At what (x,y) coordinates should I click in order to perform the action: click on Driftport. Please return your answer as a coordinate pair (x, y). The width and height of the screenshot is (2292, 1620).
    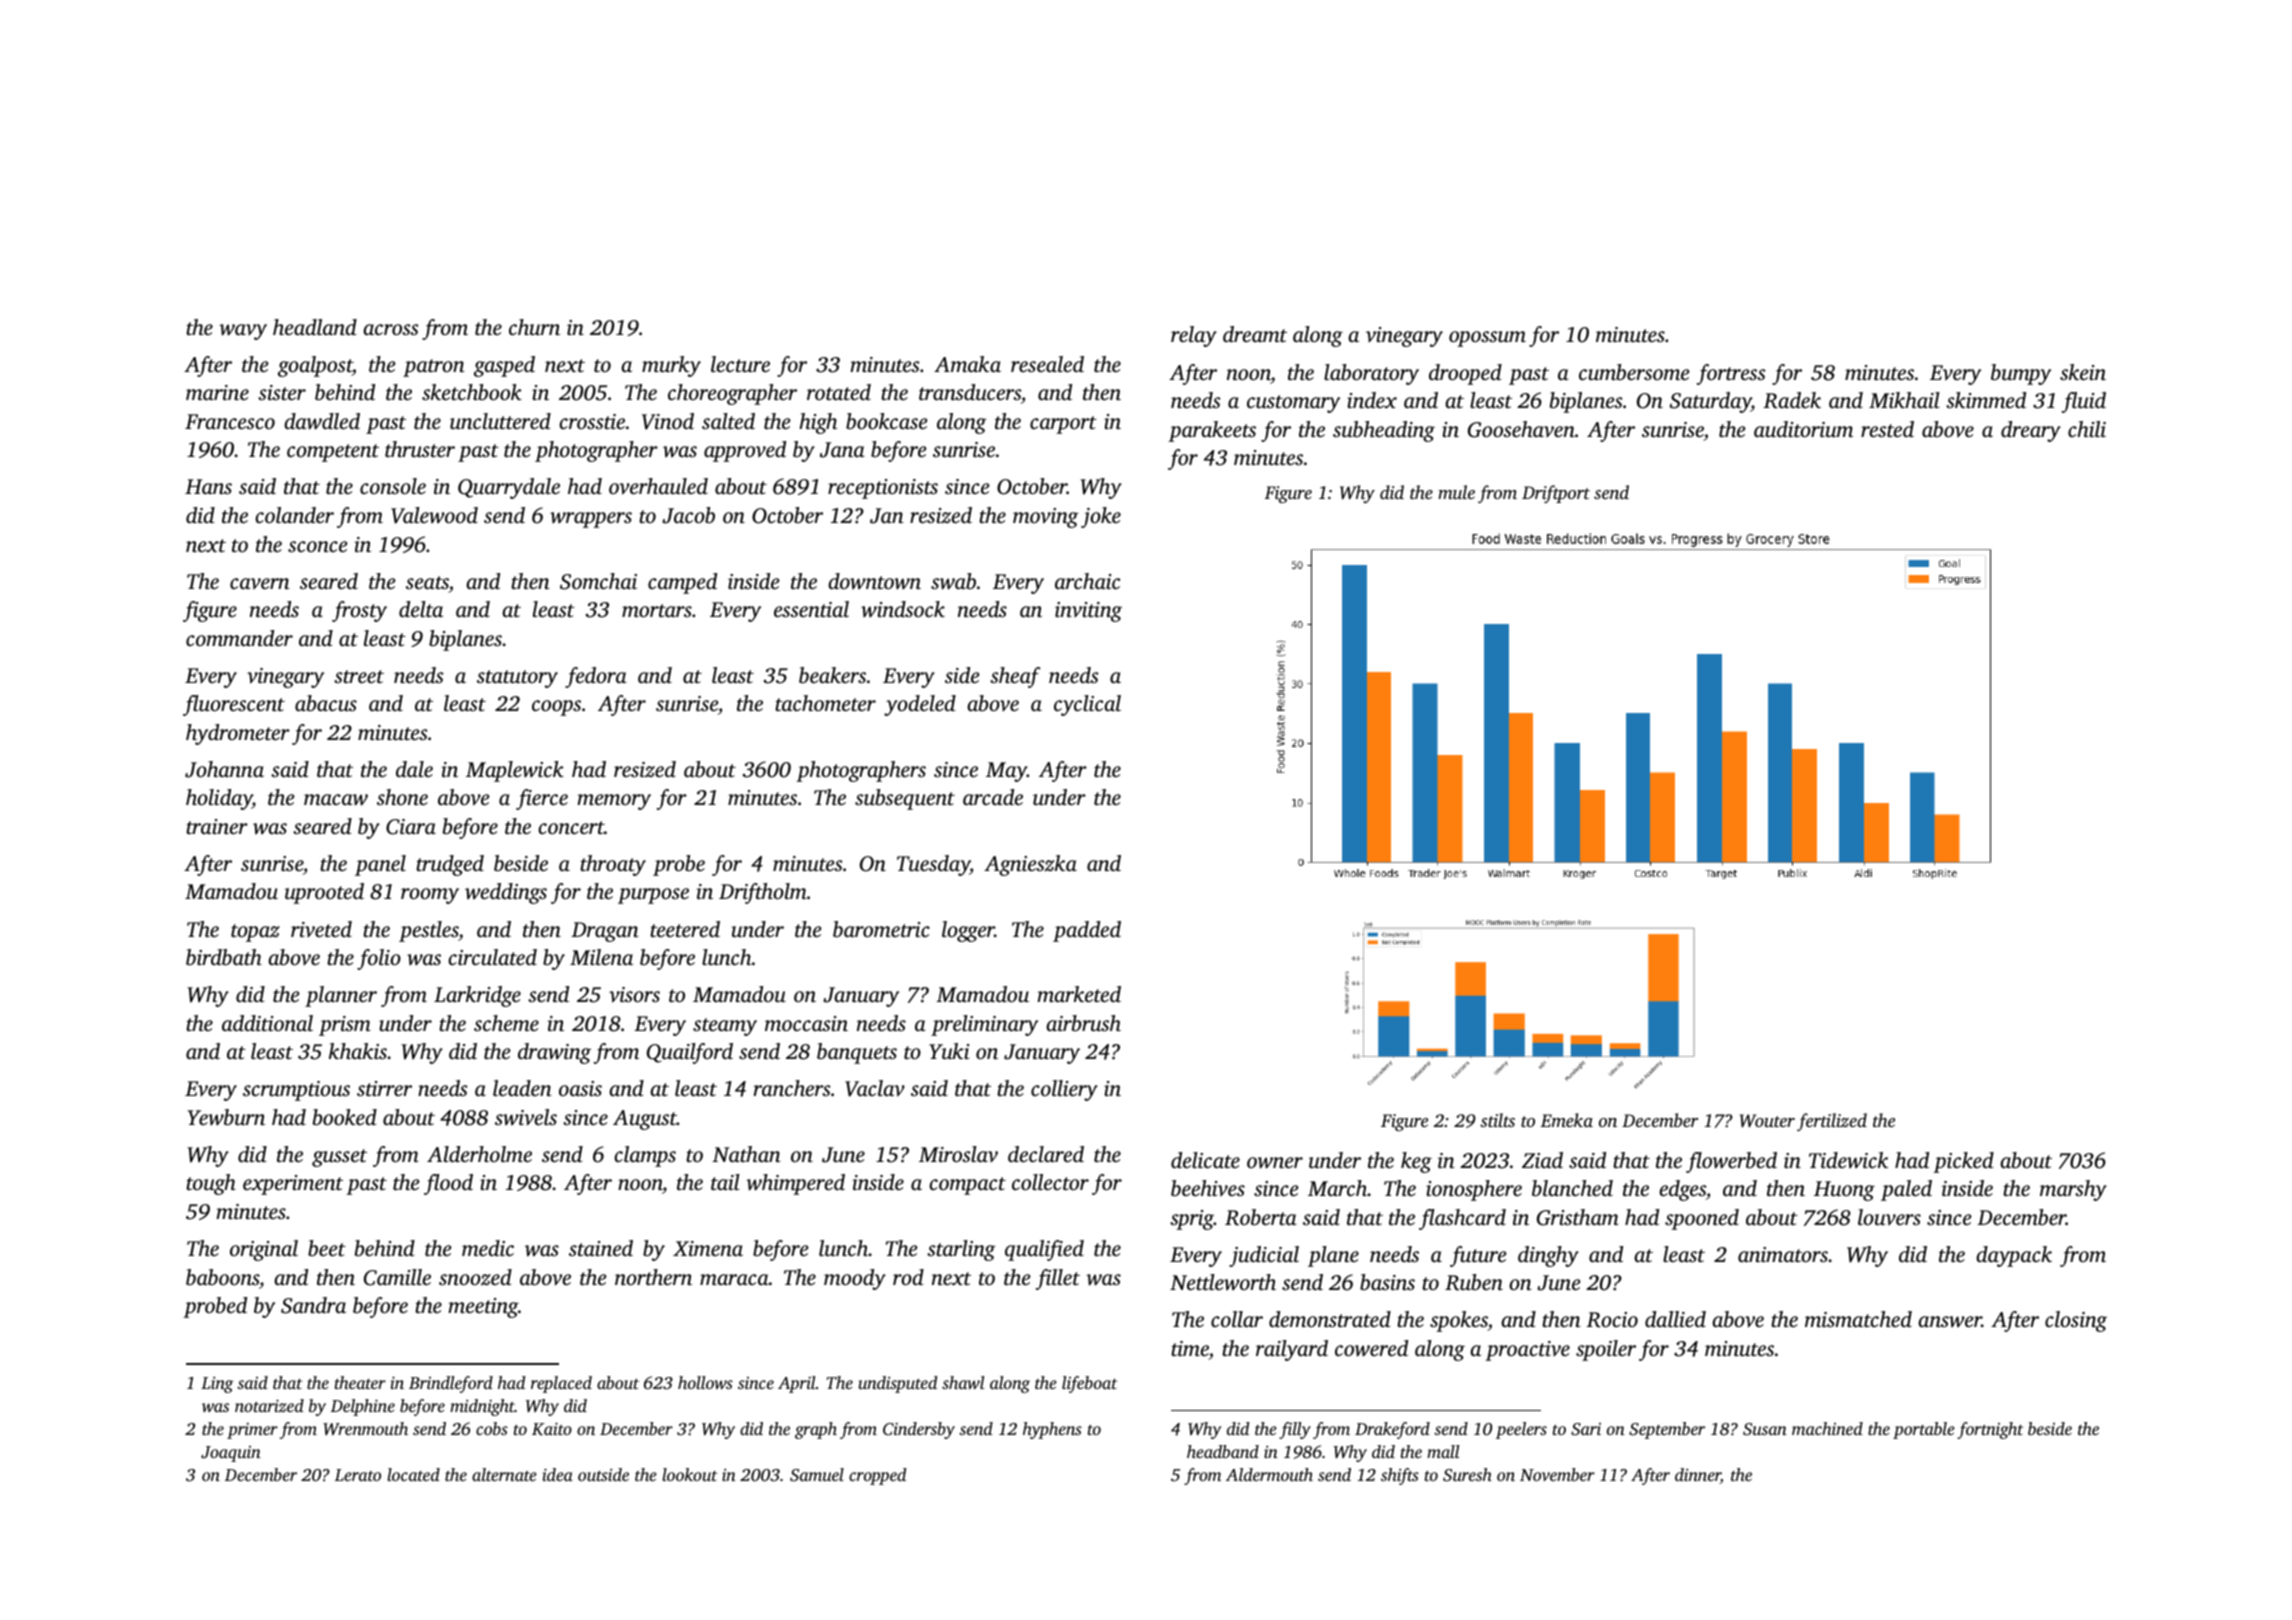
    Looking at the image, I should click on (1556, 494).
